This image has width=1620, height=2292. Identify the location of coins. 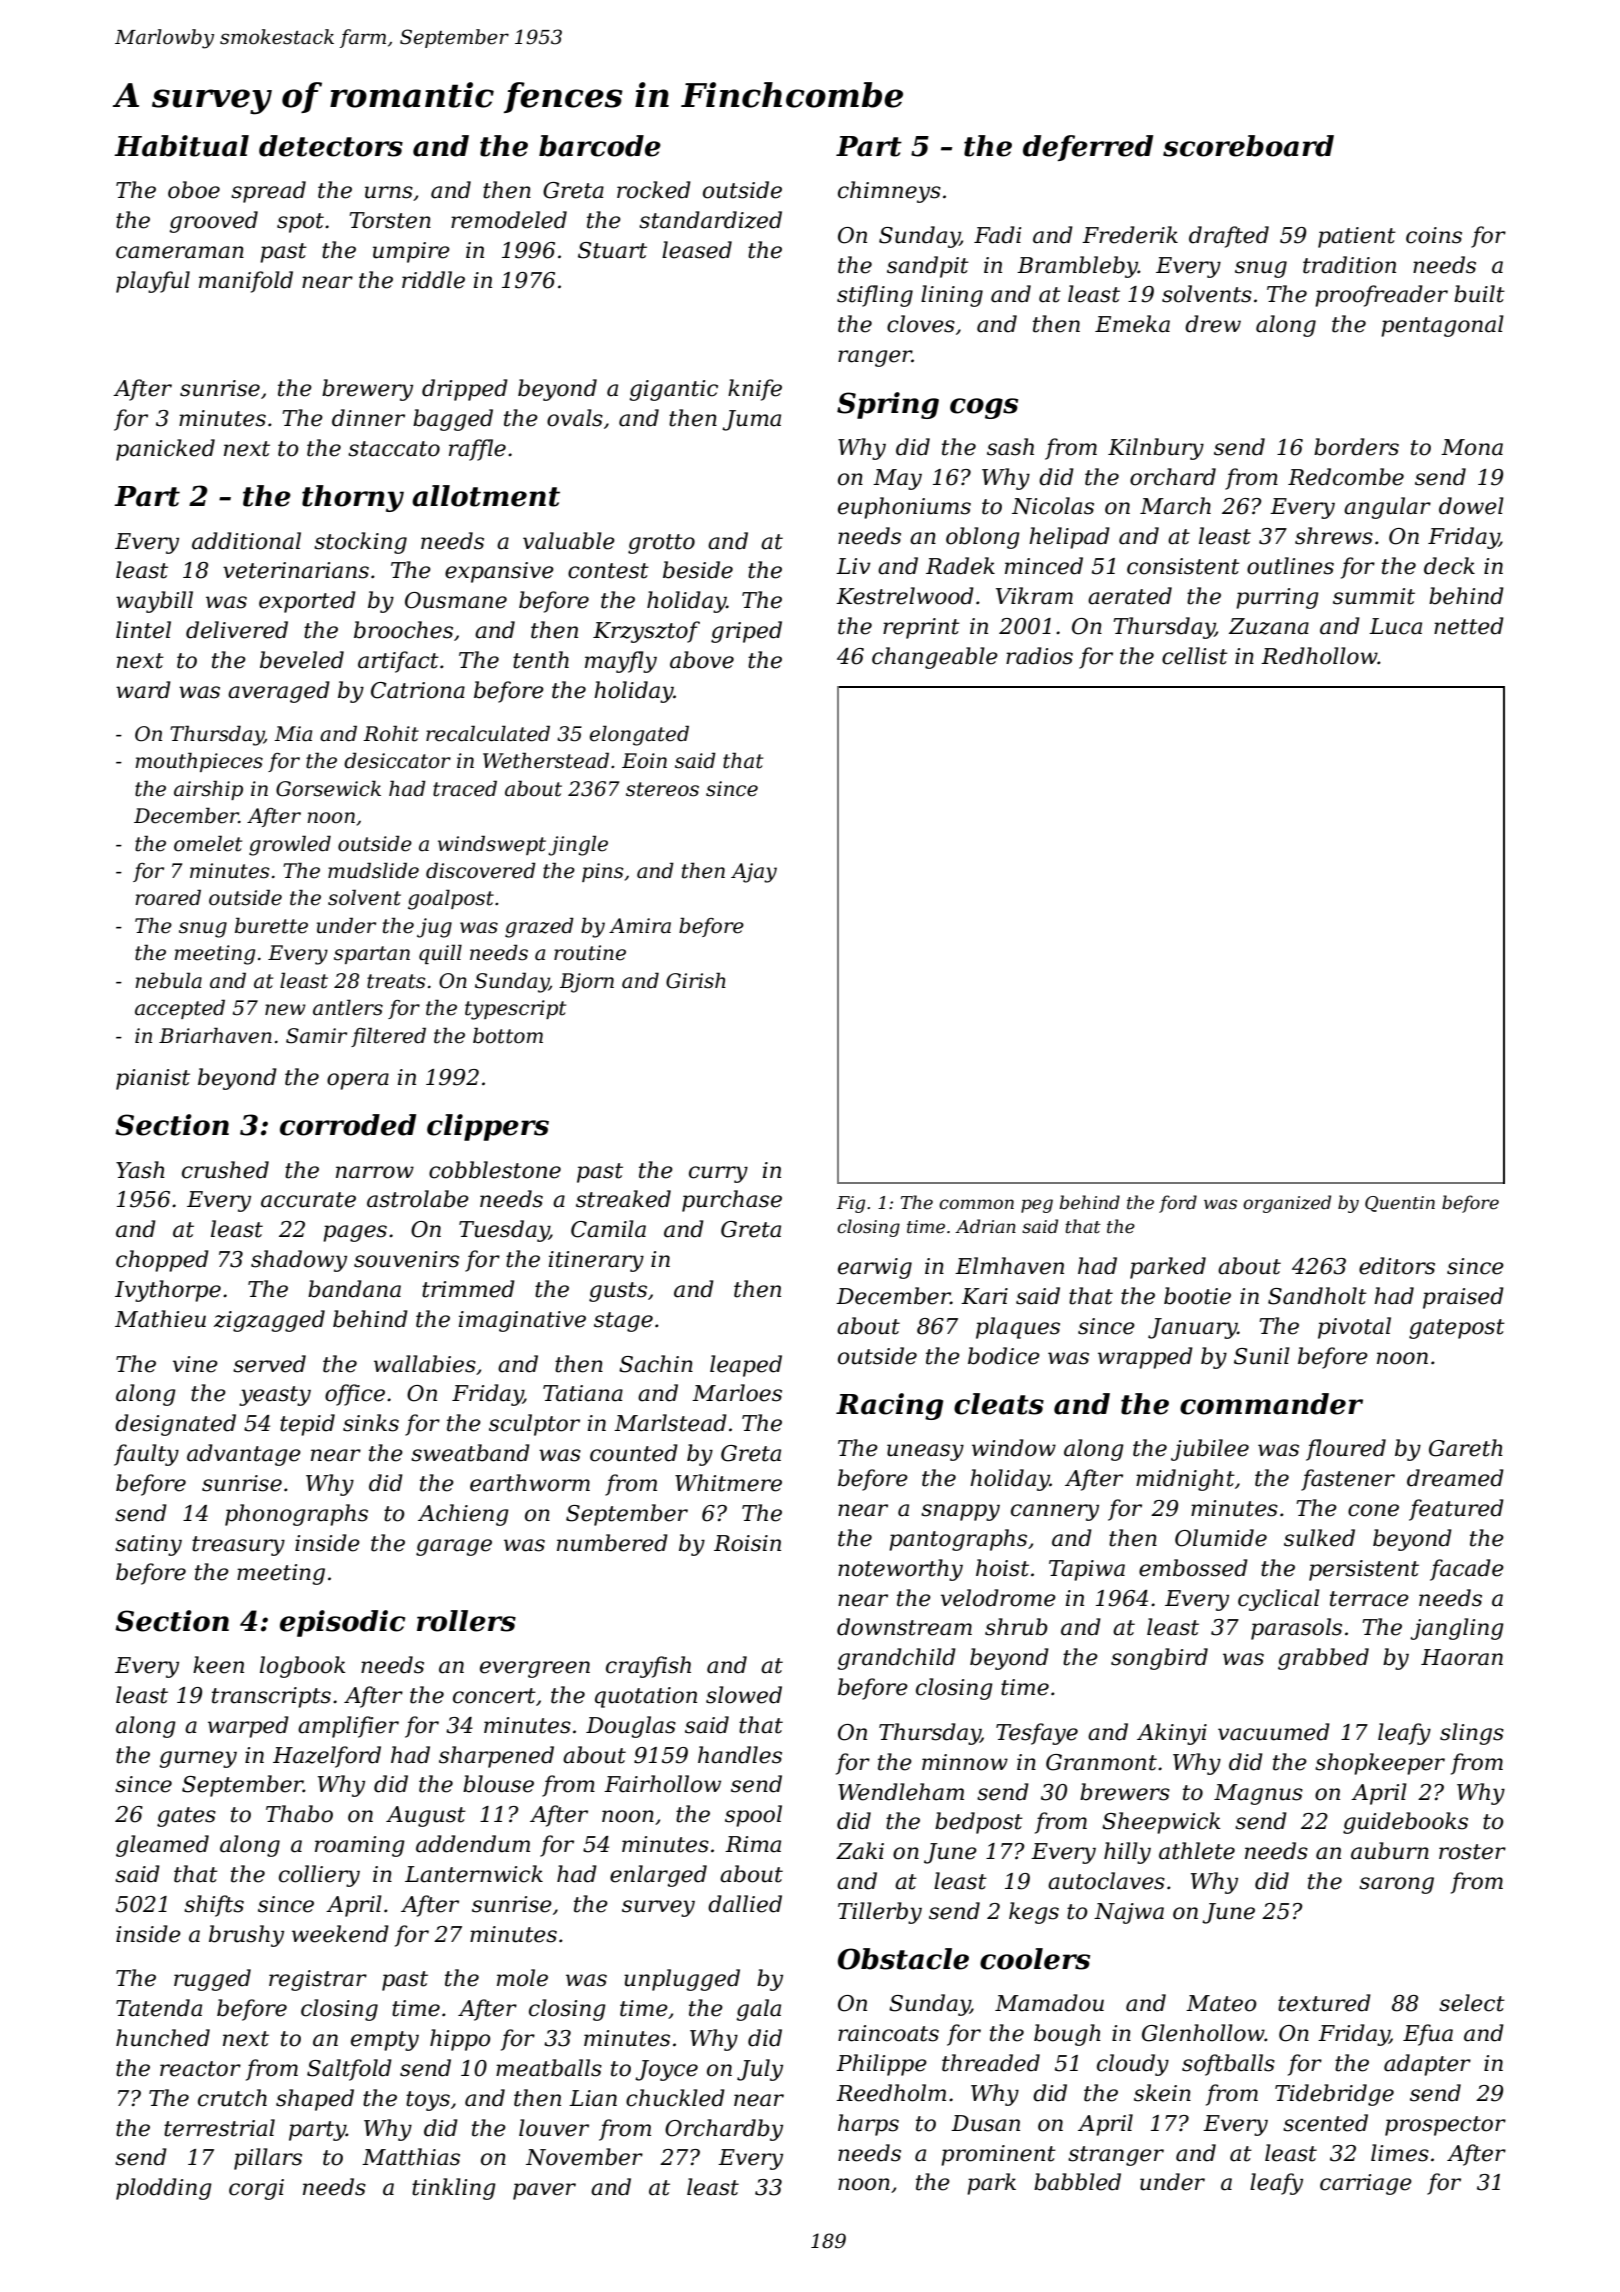
(1434, 235).
